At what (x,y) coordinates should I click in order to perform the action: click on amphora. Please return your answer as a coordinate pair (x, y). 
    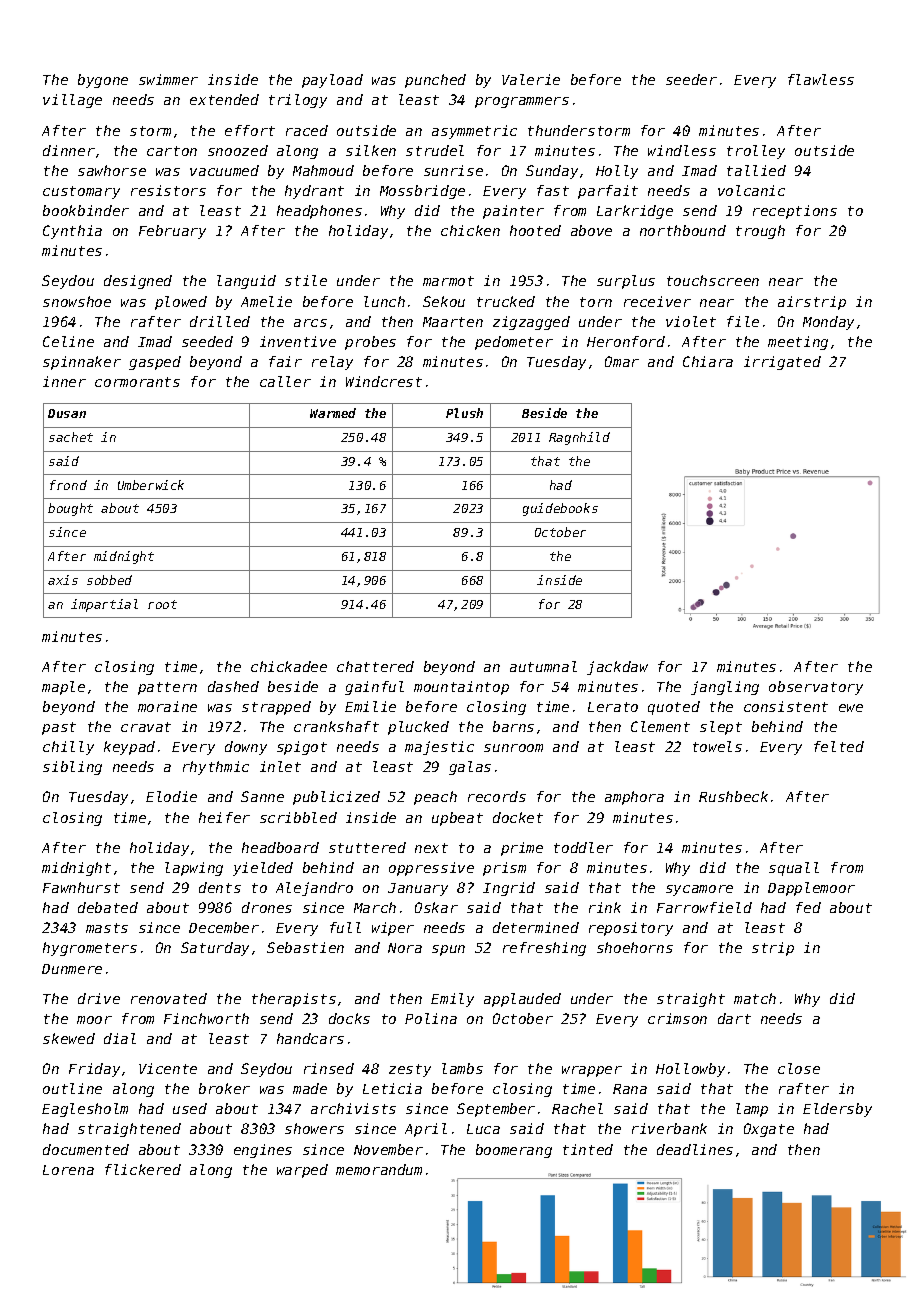
    Looking at the image, I should click on (634, 798).
